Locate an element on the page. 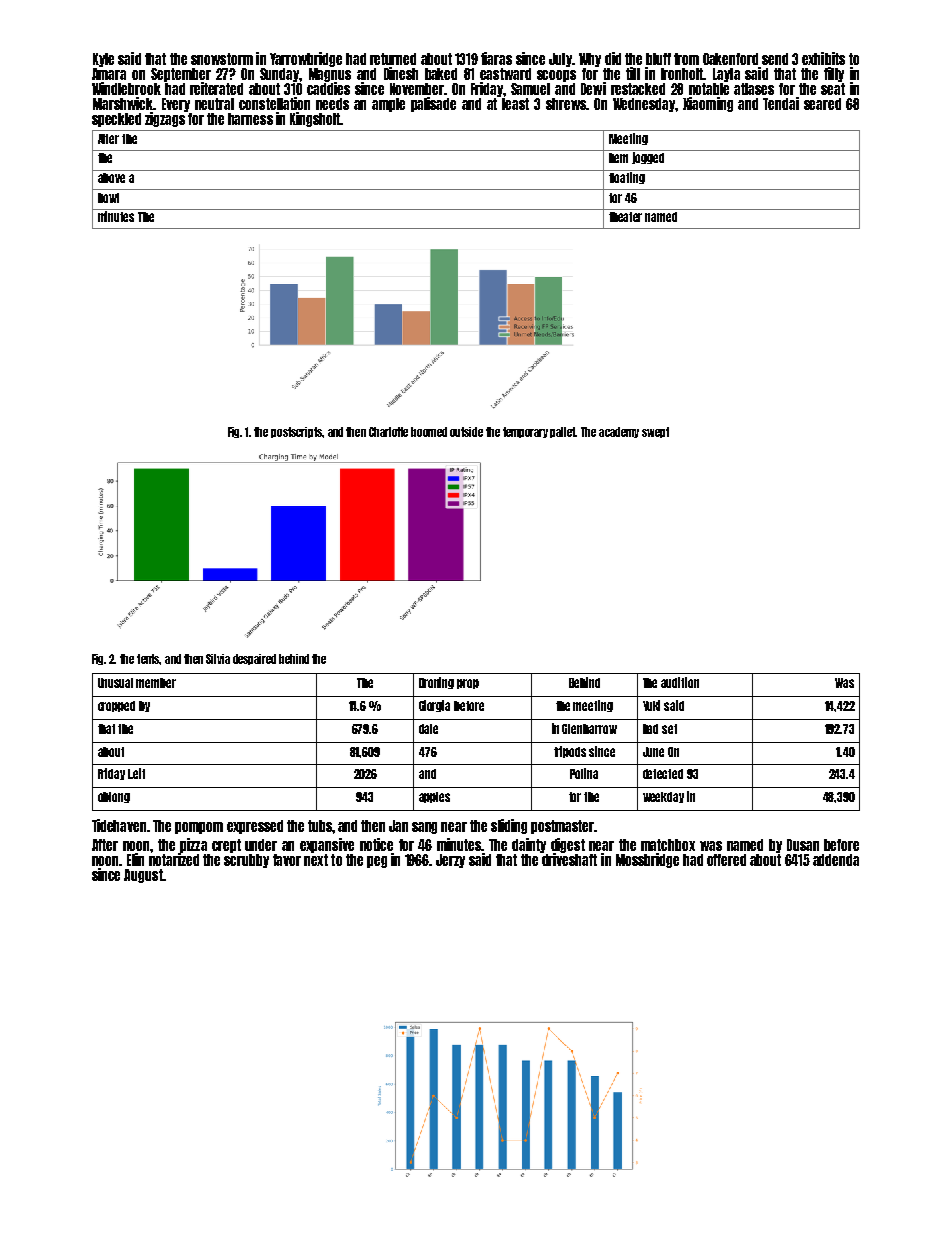  postscripts is located at coordinates (297, 432).
